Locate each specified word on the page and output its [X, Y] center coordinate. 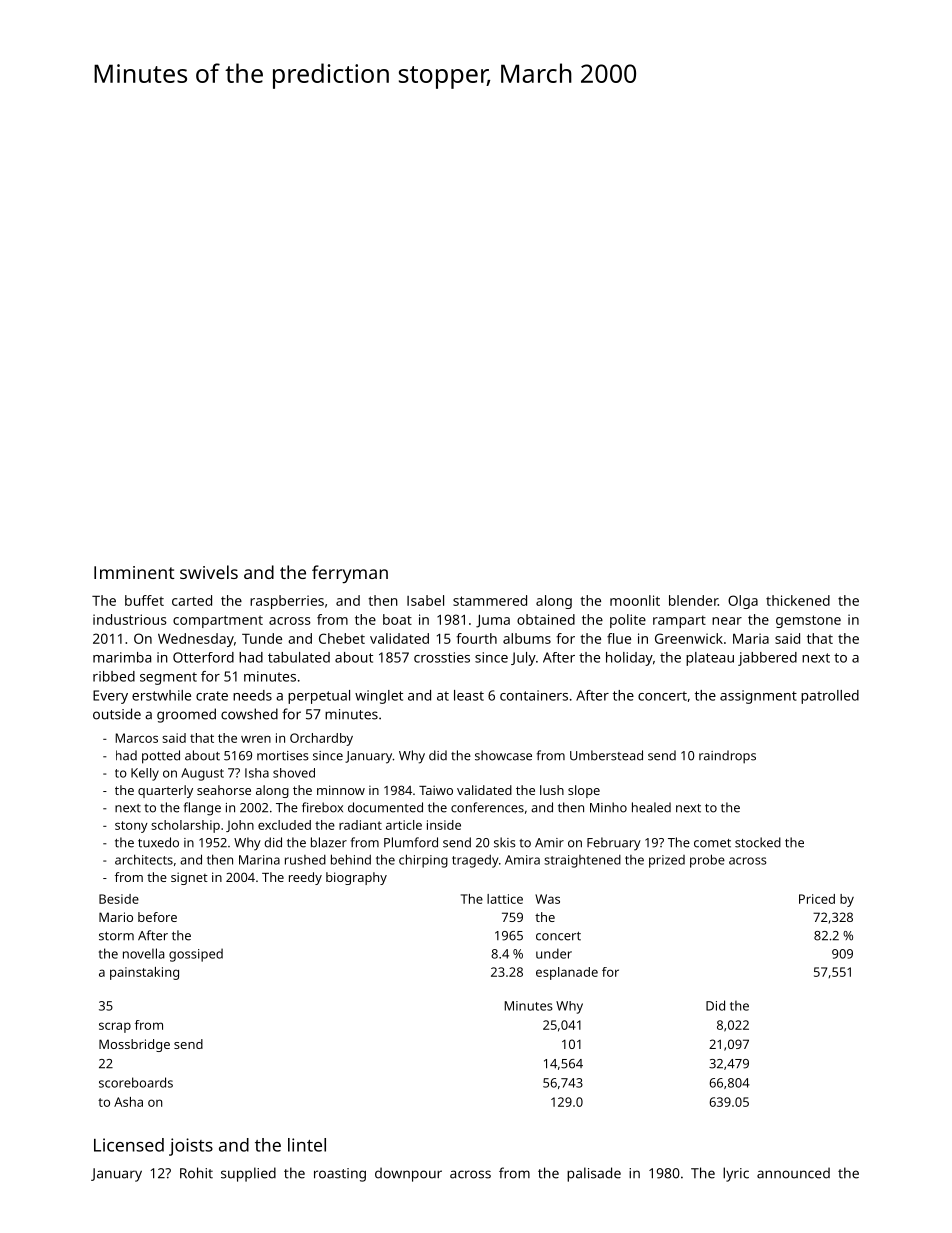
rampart [679, 621]
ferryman [350, 574]
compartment [218, 621]
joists [191, 1147]
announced [793, 1173]
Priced [817, 899]
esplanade [567, 973]
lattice [505, 899]
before [157, 917]
